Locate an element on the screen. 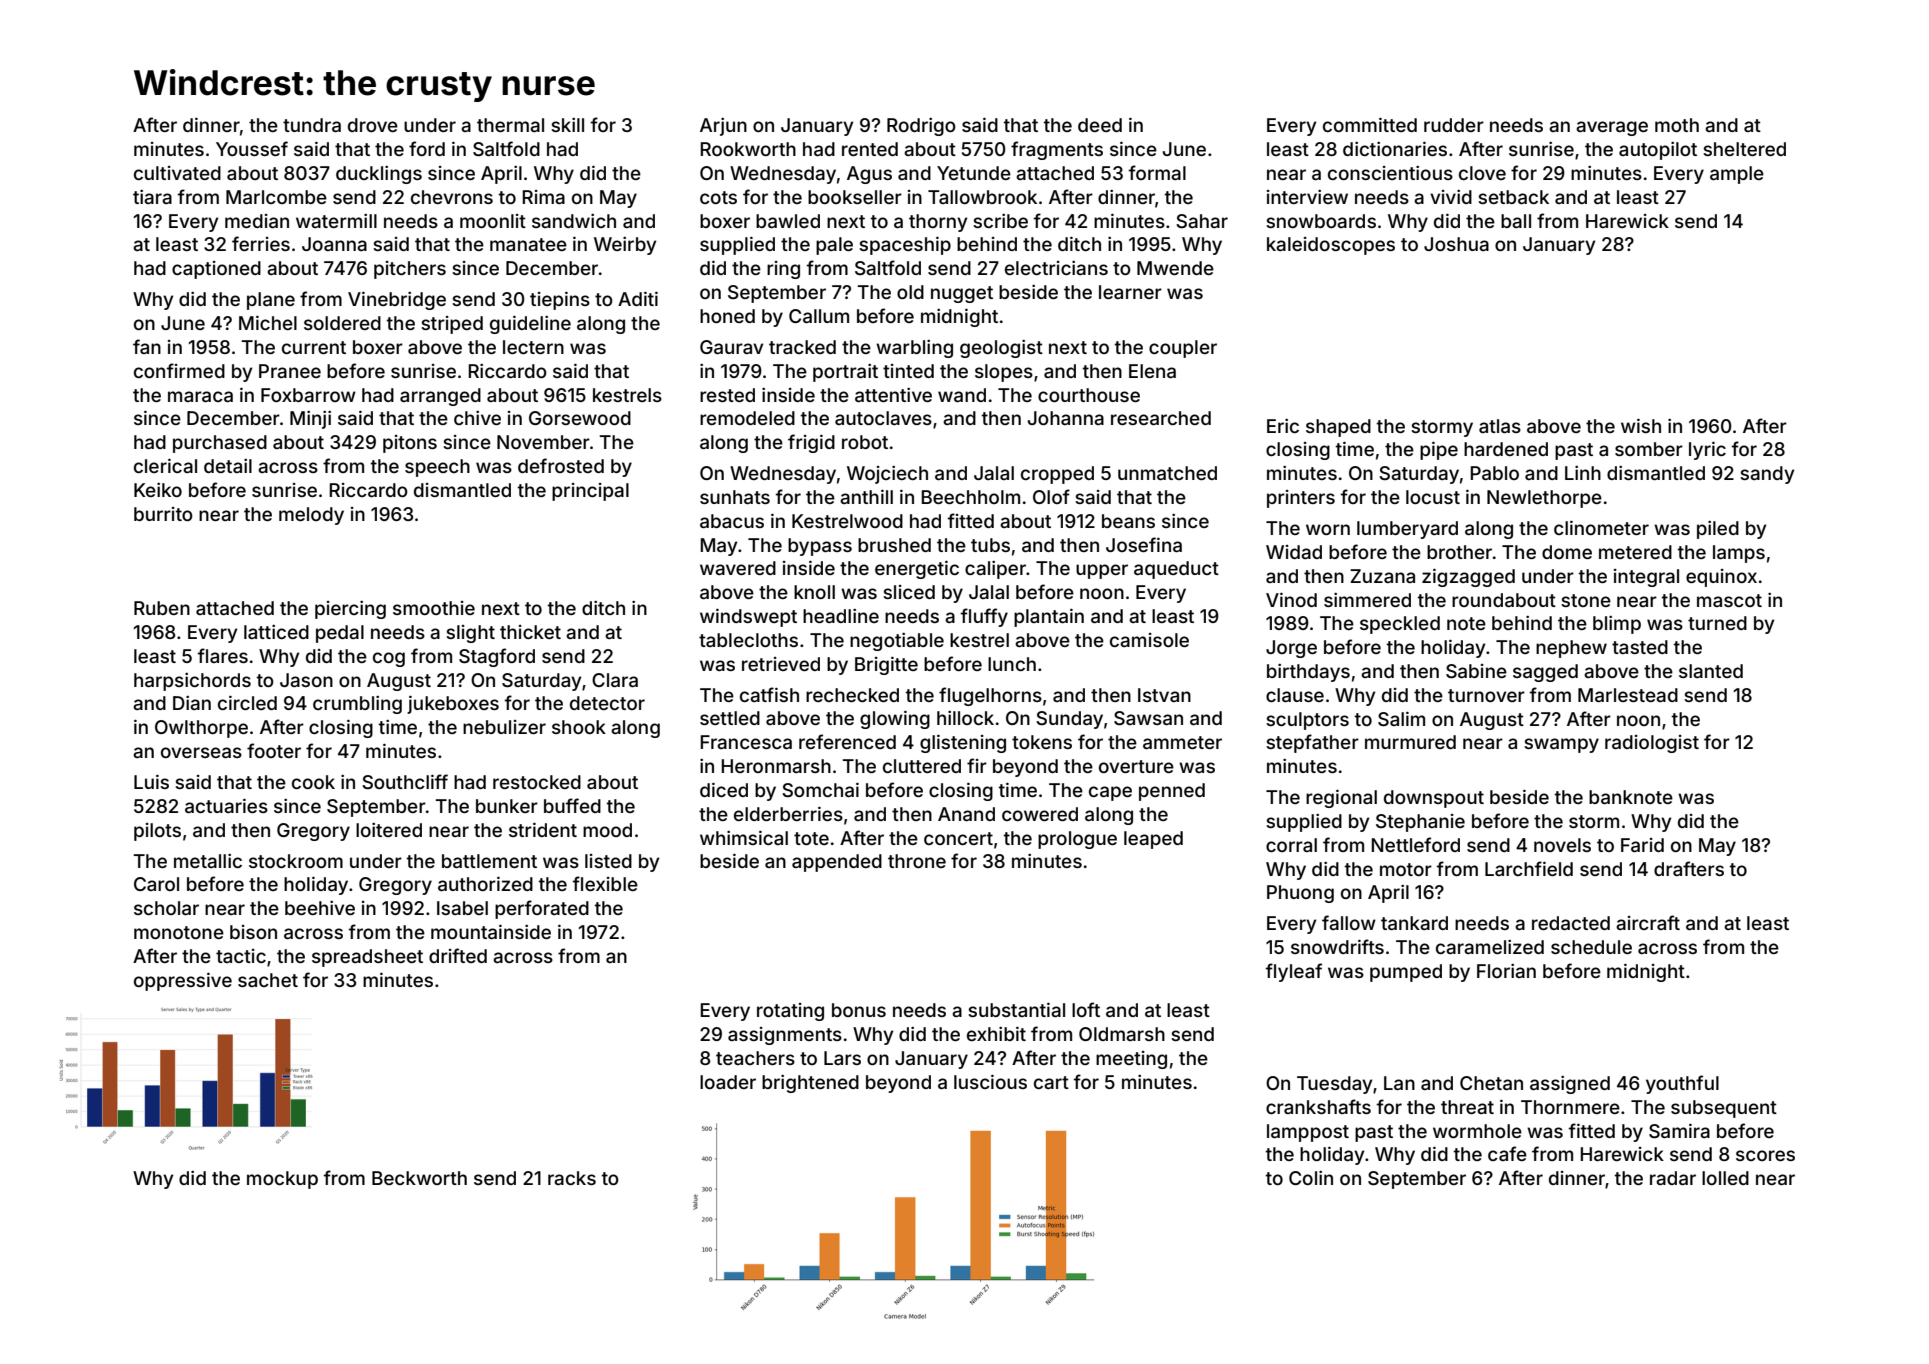 Image resolution: width=1929 pixels, height=1364 pixels. loft is located at coordinates (1086, 1009).
